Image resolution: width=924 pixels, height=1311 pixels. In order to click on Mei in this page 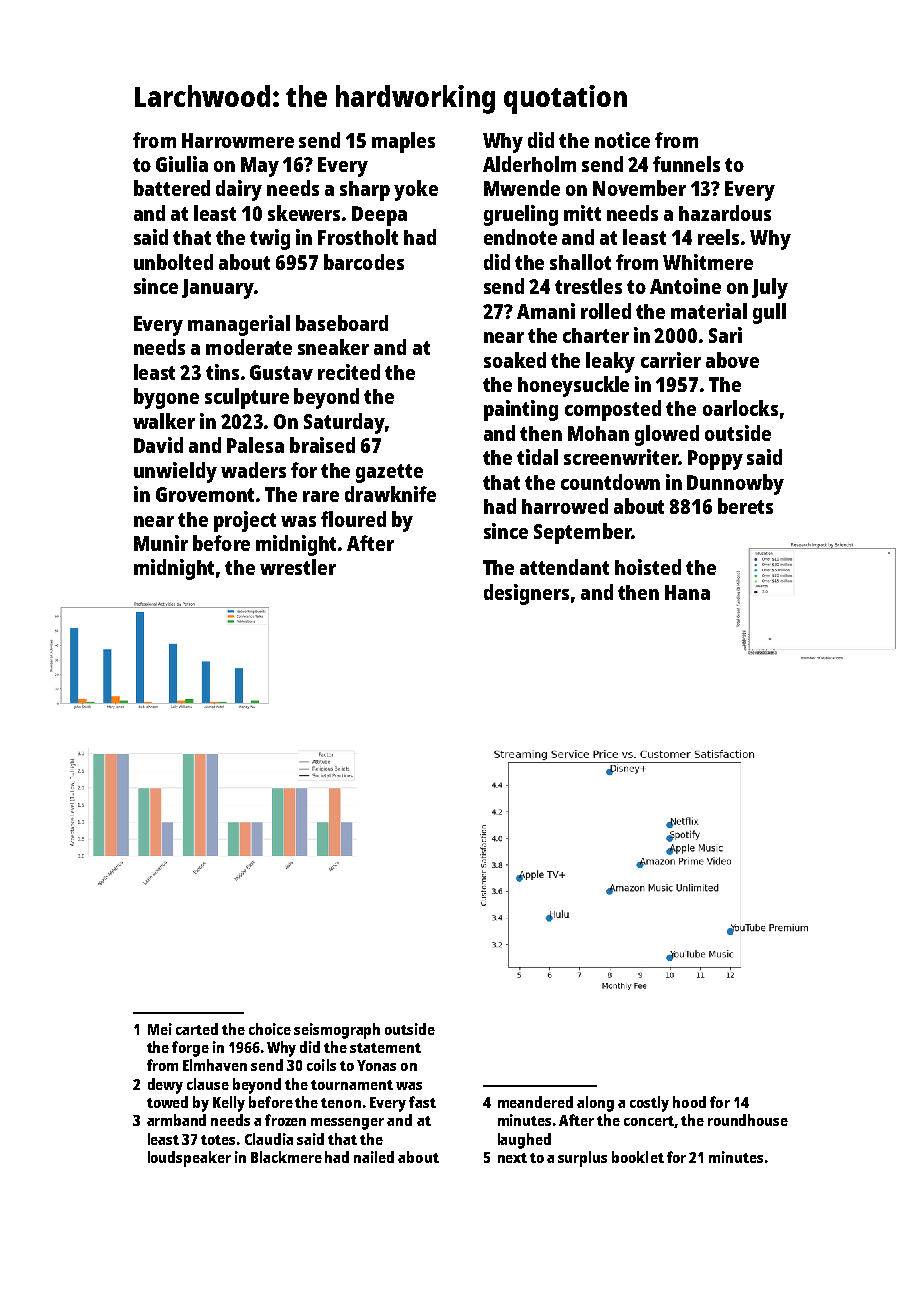, I will do `click(160, 1029)`.
